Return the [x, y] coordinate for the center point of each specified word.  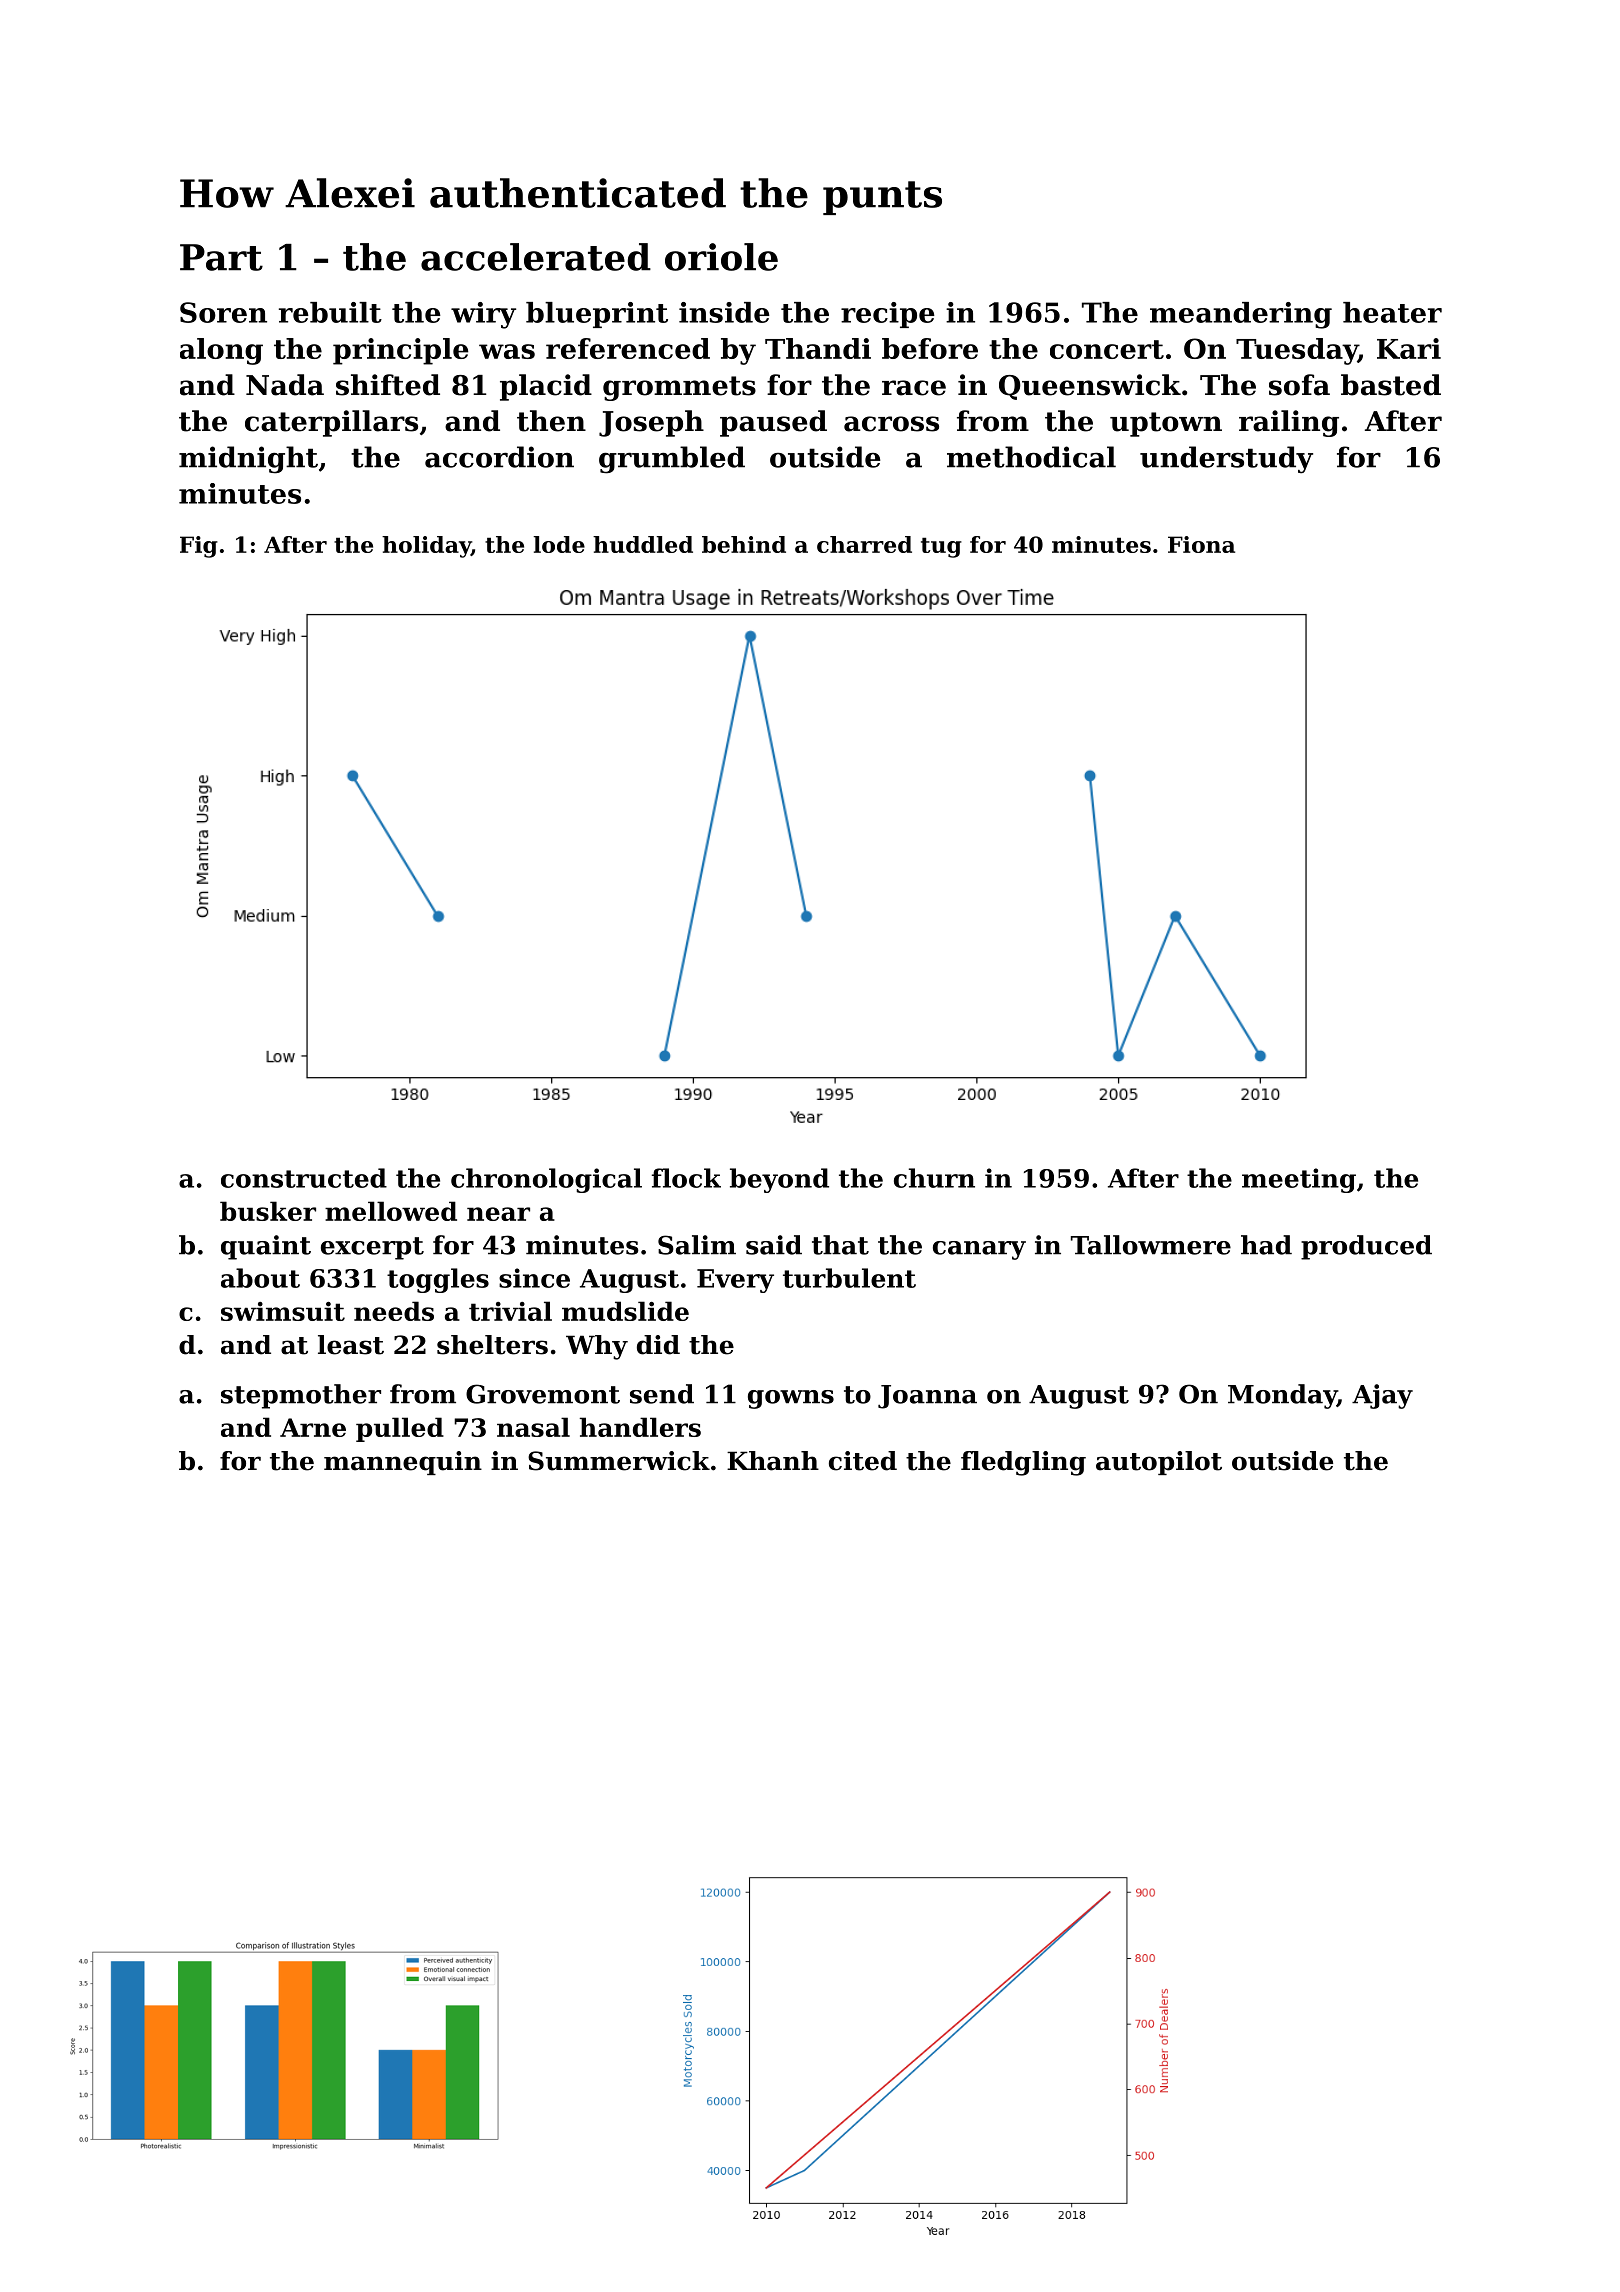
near [498, 1214]
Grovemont [543, 1394]
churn [934, 1178]
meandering [1241, 315]
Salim [697, 1245]
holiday [426, 547]
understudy [1226, 460]
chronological [546, 1180]
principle [400, 351]
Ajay [1382, 1396]
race [914, 388]
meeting [1299, 1180]
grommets [679, 388]
